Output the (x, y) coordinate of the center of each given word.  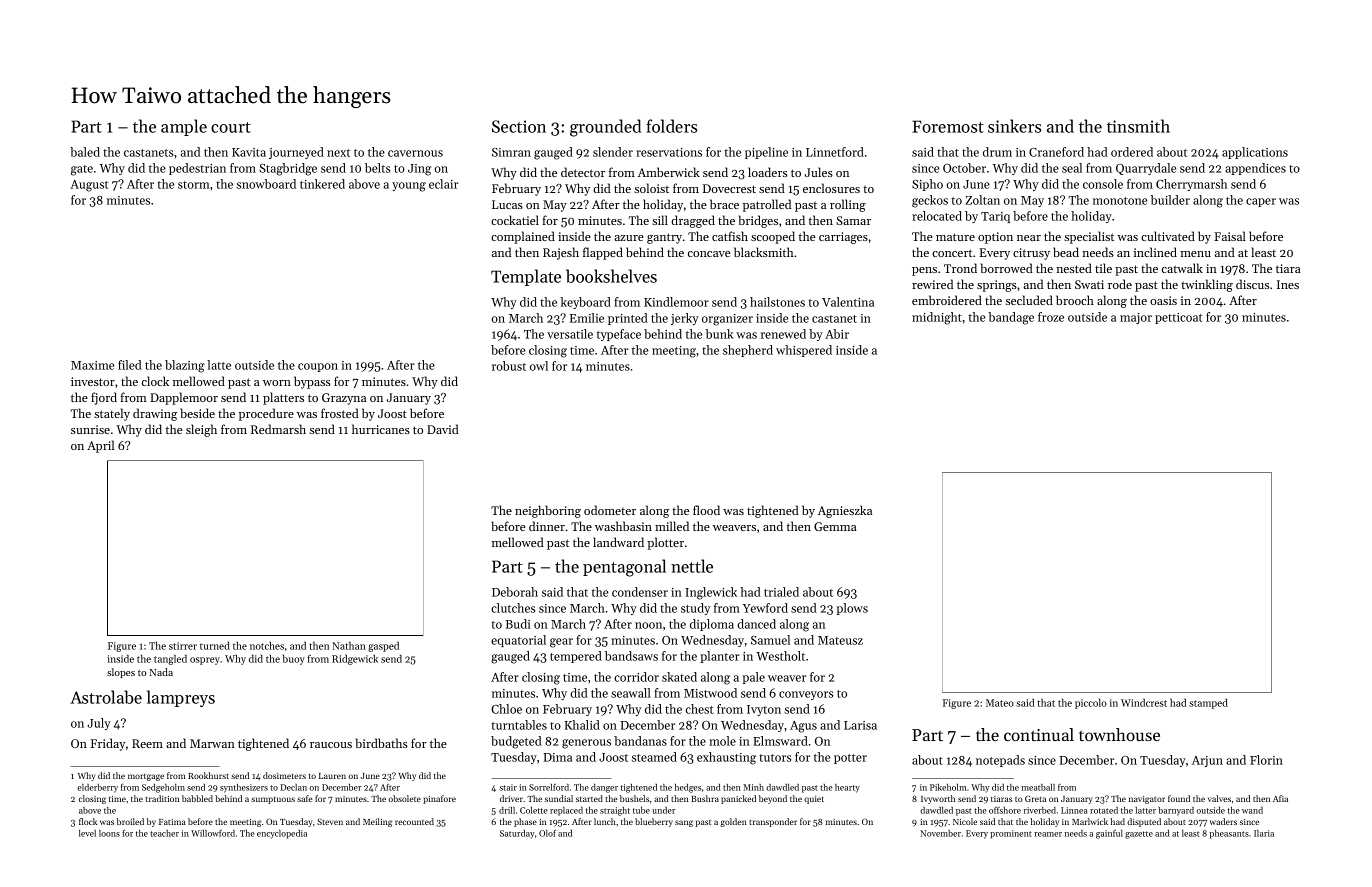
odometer (610, 510)
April (100, 446)
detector (583, 172)
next (338, 153)
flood (706, 510)
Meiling (377, 822)
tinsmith (1138, 126)
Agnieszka (845, 511)
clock (155, 381)
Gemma (835, 526)
